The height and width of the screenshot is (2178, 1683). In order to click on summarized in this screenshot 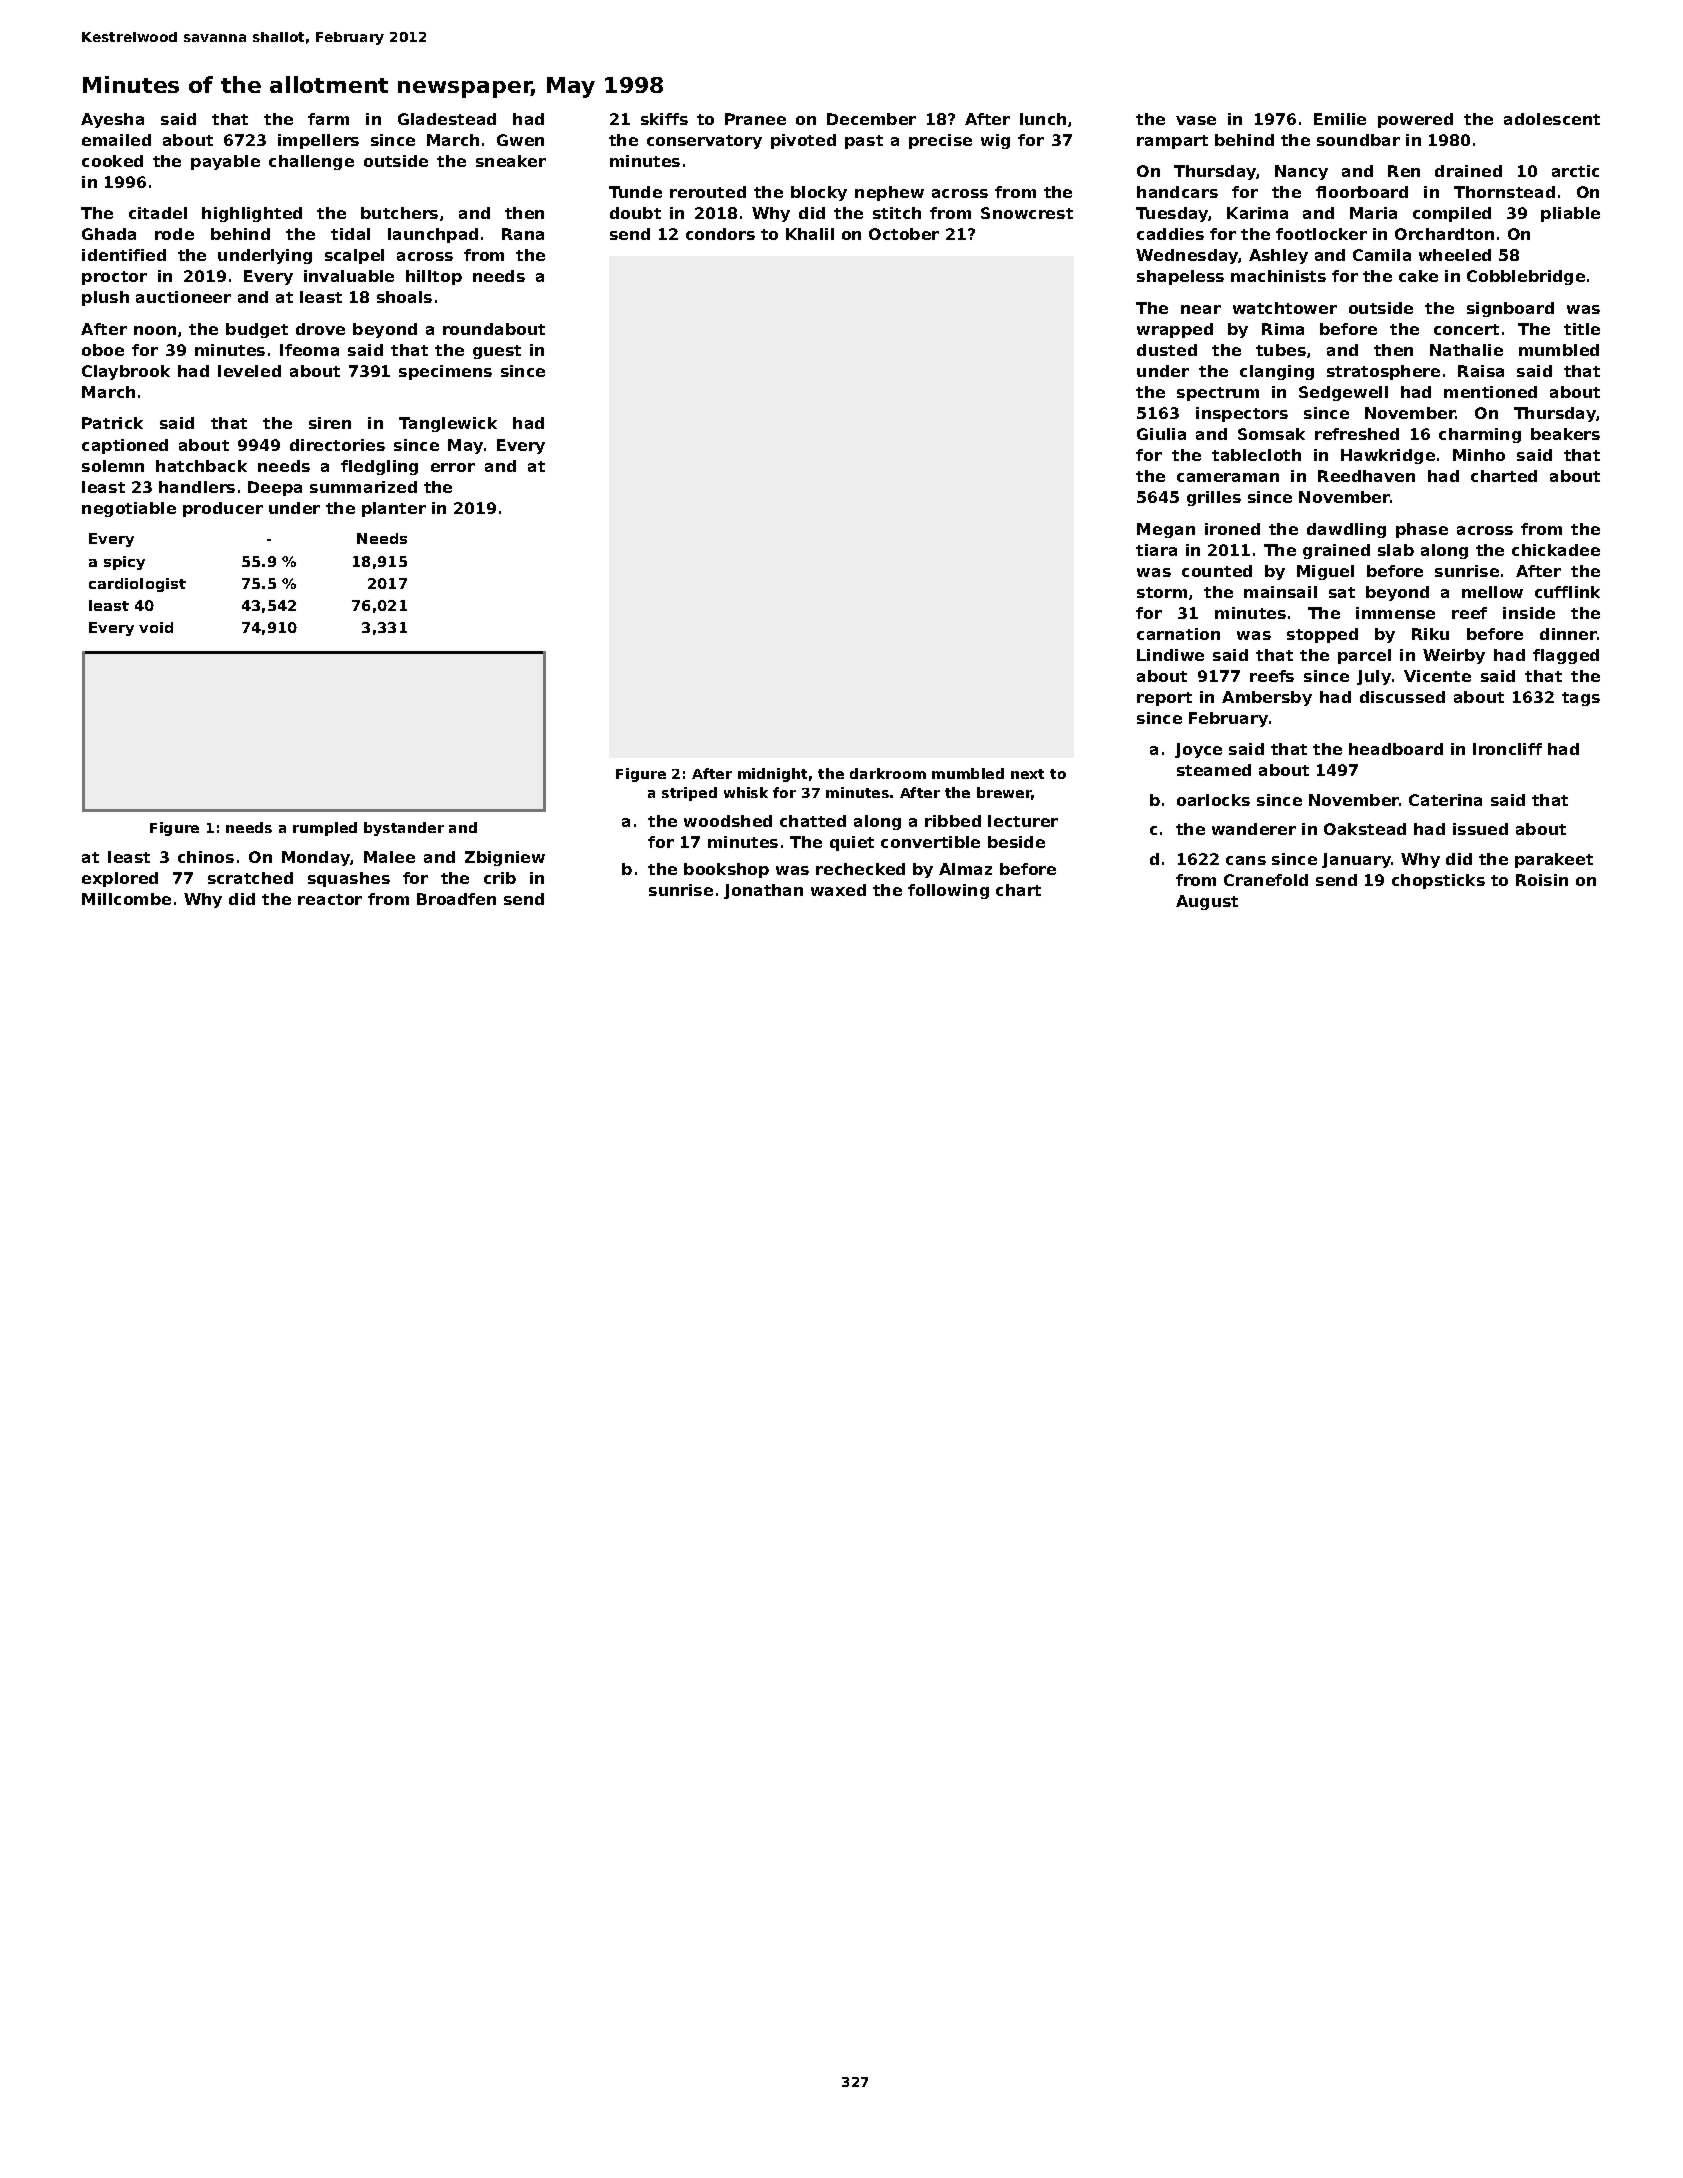, I will do `click(363, 487)`.
